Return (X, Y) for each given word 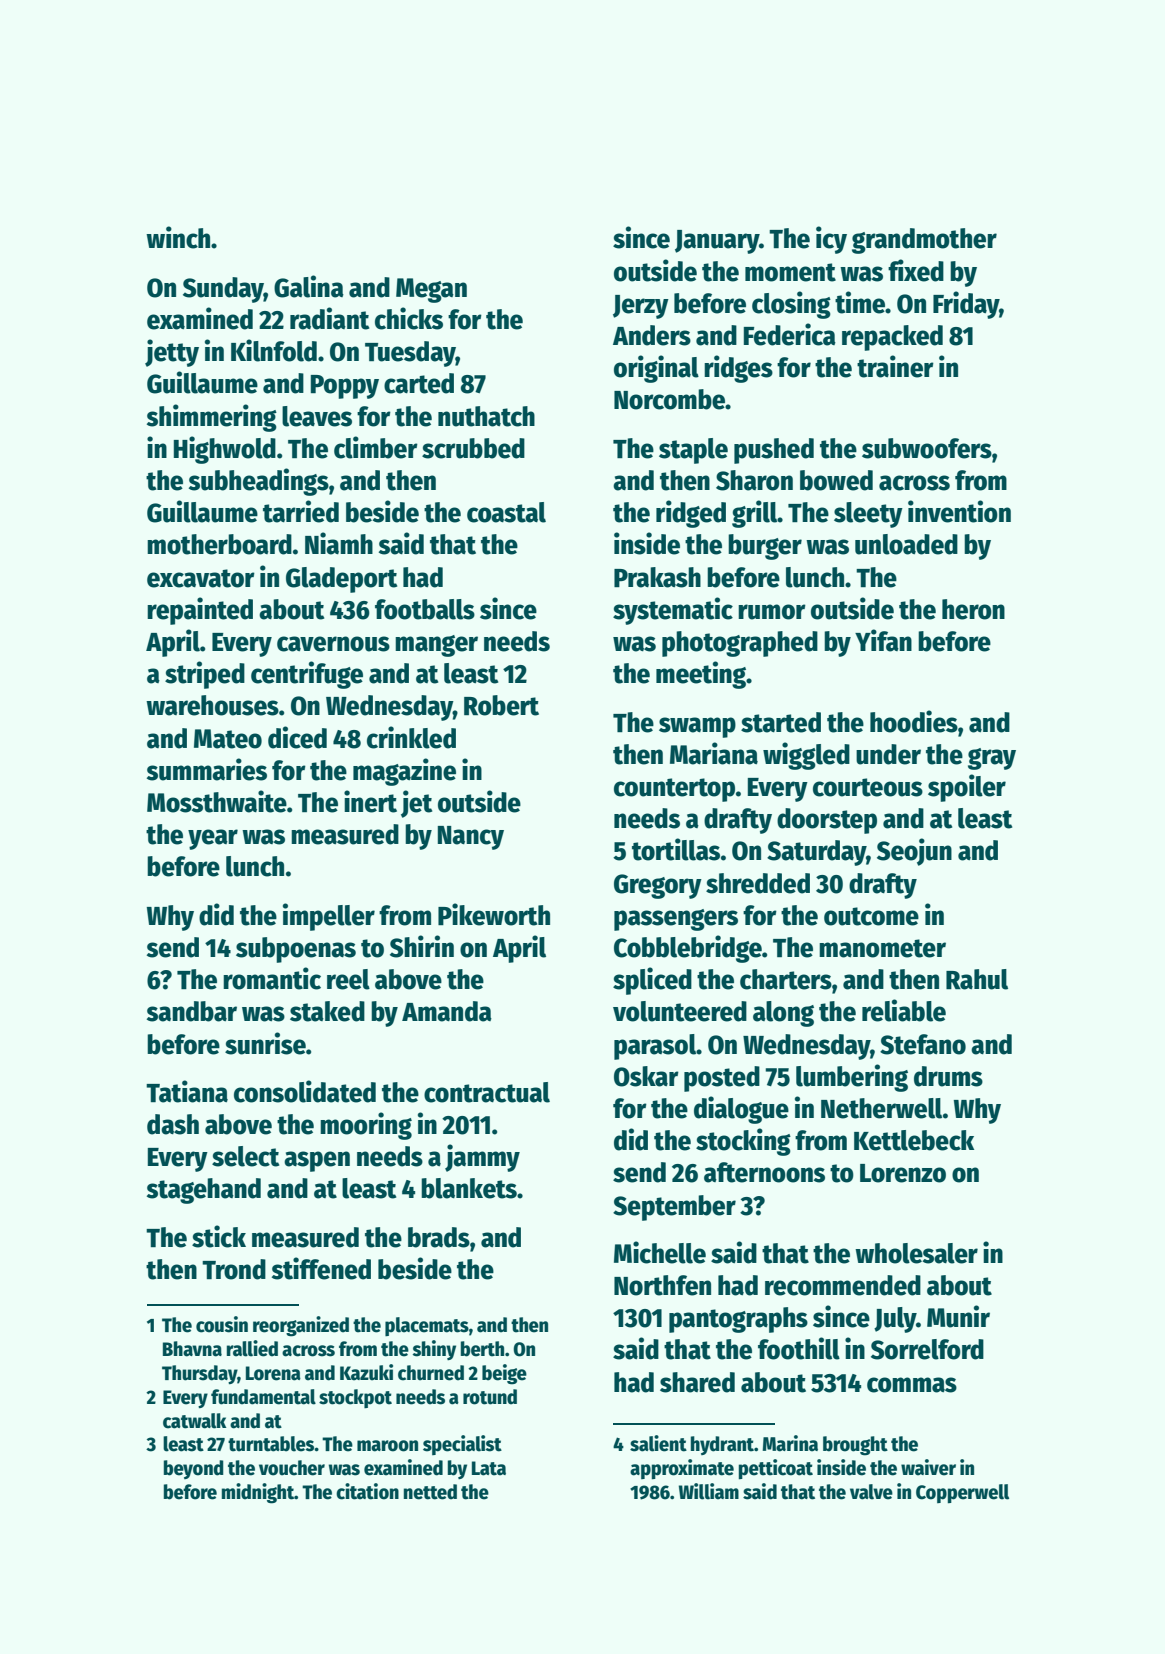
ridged (691, 514)
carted (419, 383)
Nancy (471, 838)
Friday (966, 305)
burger (765, 547)
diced (297, 737)
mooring (366, 1126)
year (213, 839)
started (781, 722)
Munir (958, 1316)
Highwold (225, 450)
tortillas (676, 849)
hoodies (914, 721)
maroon (387, 1446)
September (674, 1208)
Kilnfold (274, 350)
